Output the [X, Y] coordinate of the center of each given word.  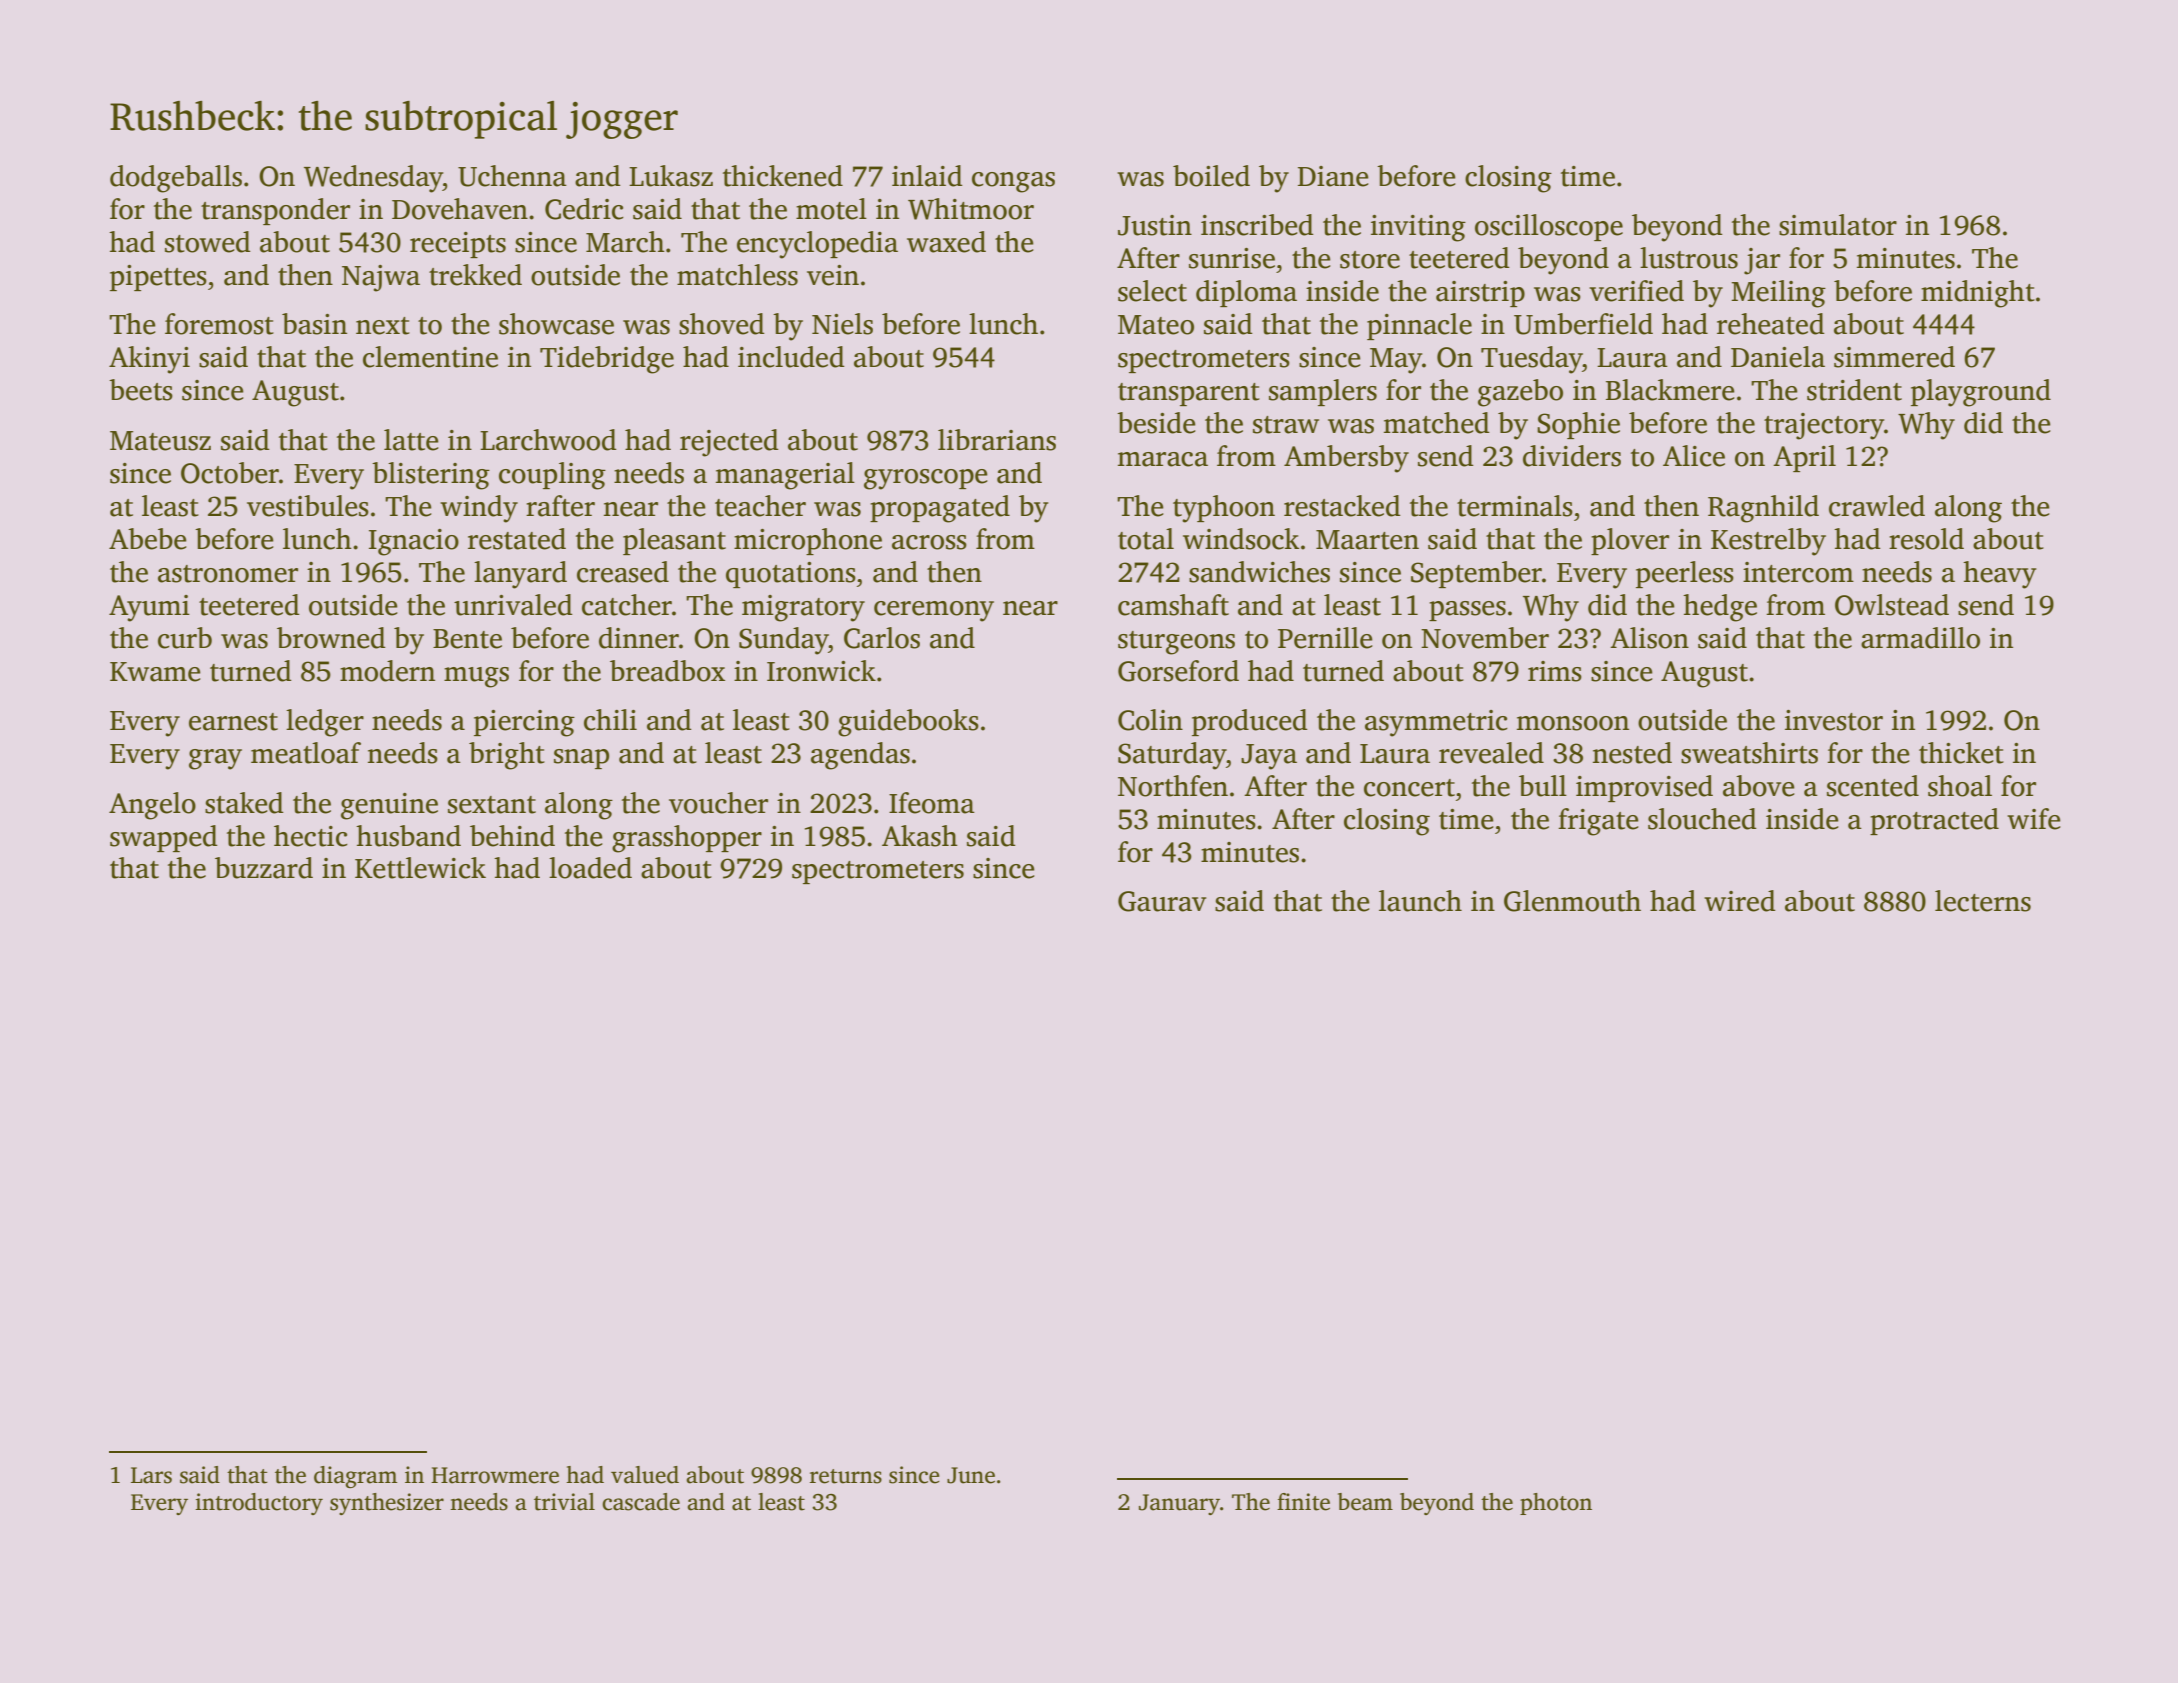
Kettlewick [420, 868]
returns [846, 1476]
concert [1409, 788]
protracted [1934, 821]
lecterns [1983, 901]
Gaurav [1162, 901]
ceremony [934, 611]
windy [479, 509]
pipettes [158, 278]
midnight [1978, 294]
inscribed [1257, 225]
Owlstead [1892, 605]
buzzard [264, 868]
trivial [564, 1502]
